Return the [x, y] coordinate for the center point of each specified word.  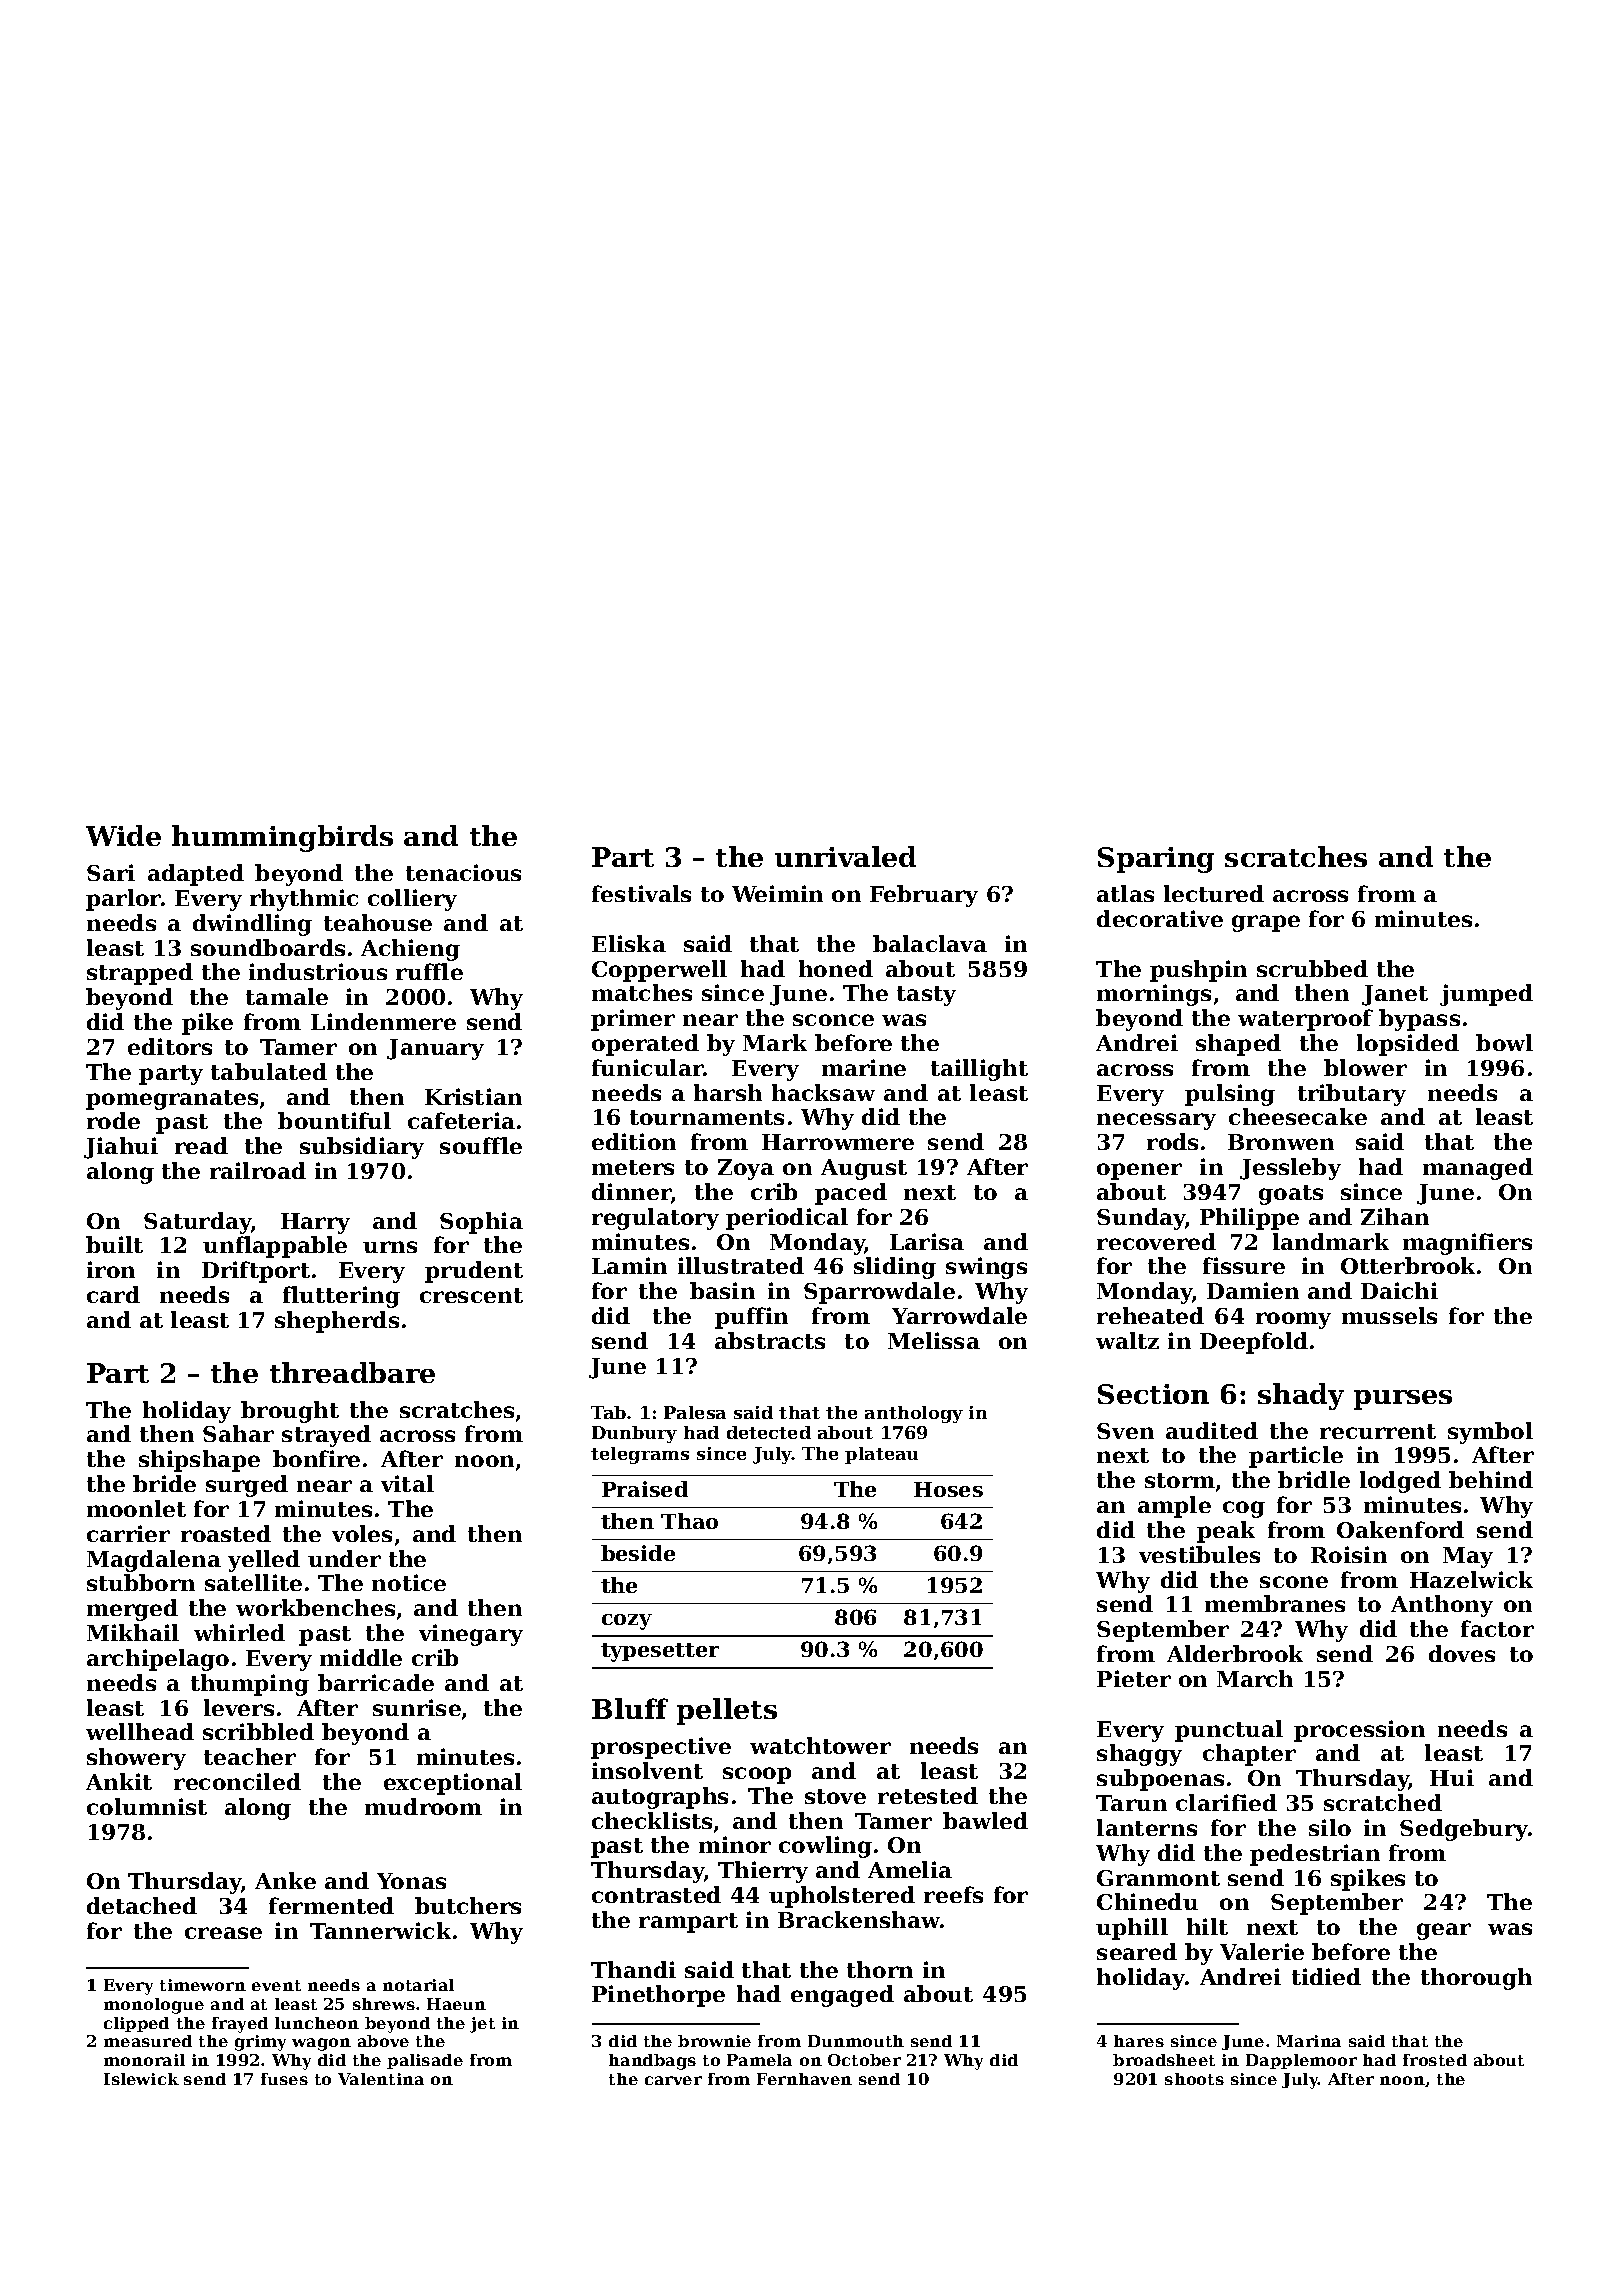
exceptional [453, 1784]
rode [113, 1120]
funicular [648, 1067]
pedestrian [1315, 1855]
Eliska [629, 943]
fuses [284, 2079]
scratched [1383, 1802]
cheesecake [1298, 1116]
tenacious [463, 872]
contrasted [656, 1894]
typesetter [660, 1652]
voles [362, 1533]
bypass [1419, 1020]
